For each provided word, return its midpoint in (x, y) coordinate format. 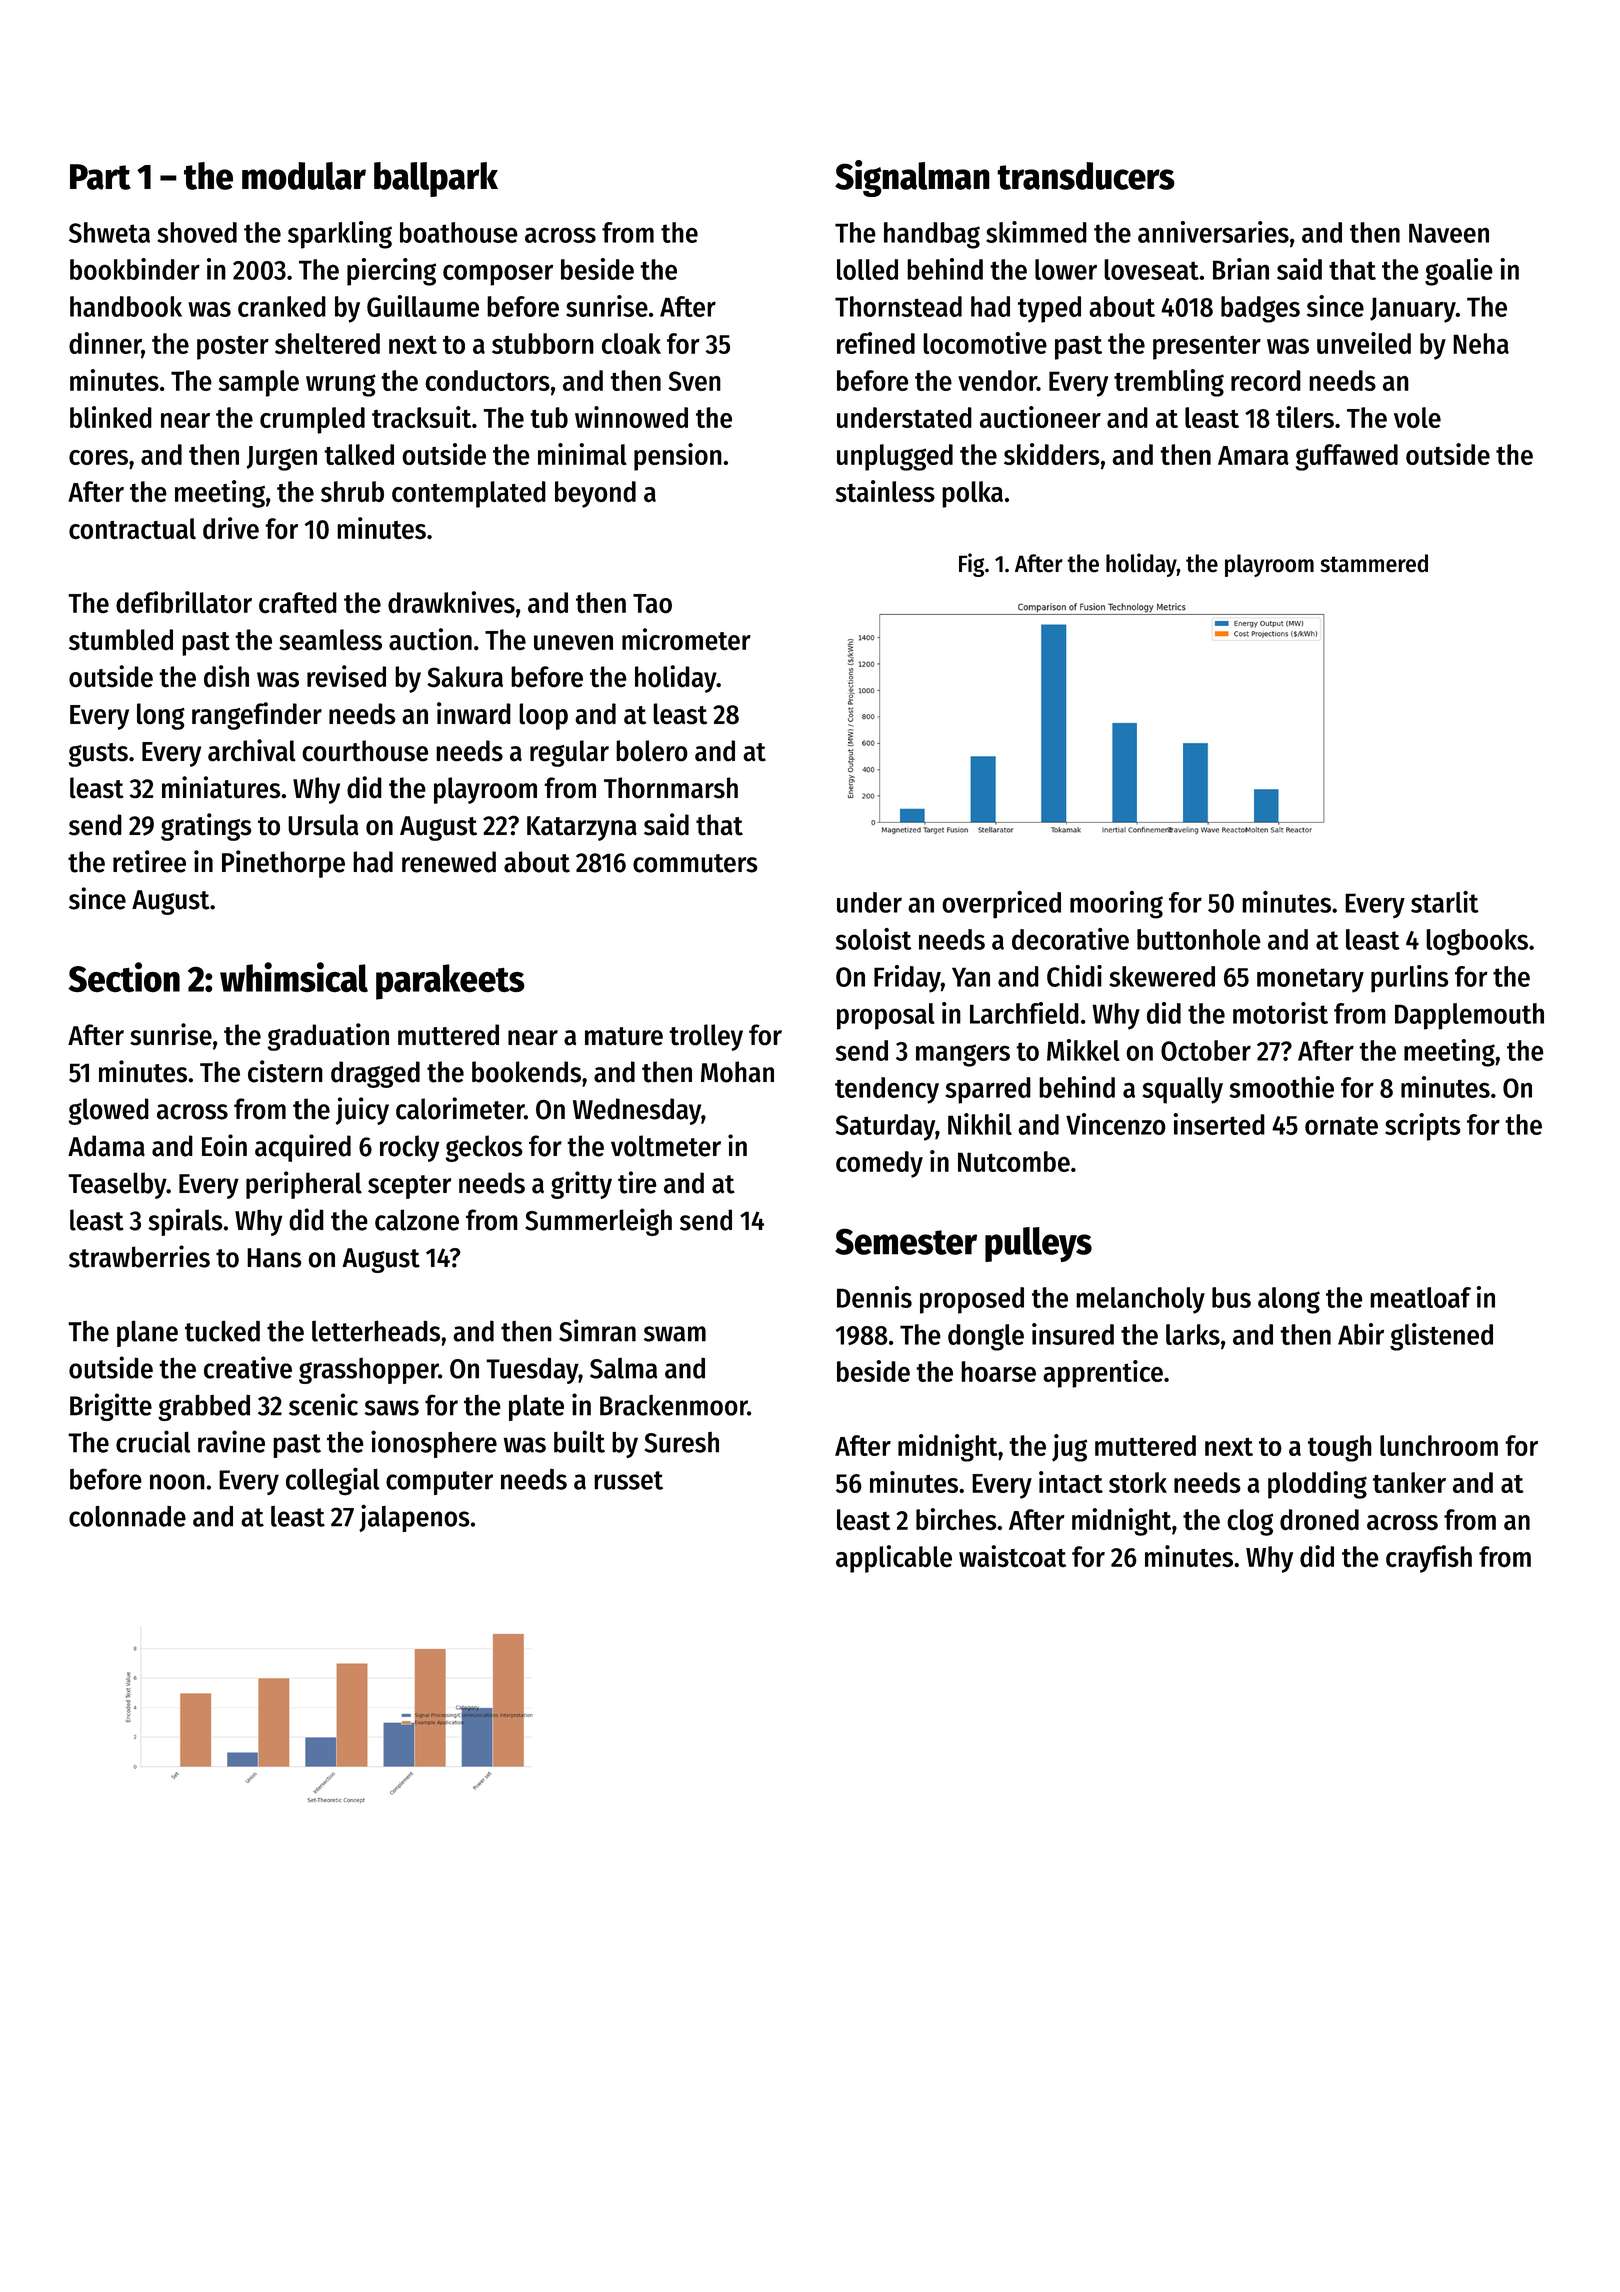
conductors (487, 380)
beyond (595, 494)
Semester (906, 1241)
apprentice (1103, 1374)
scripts (1423, 1127)
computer (439, 1483)
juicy (362, 1111)
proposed (972, 1300)
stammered (1374, 563)
